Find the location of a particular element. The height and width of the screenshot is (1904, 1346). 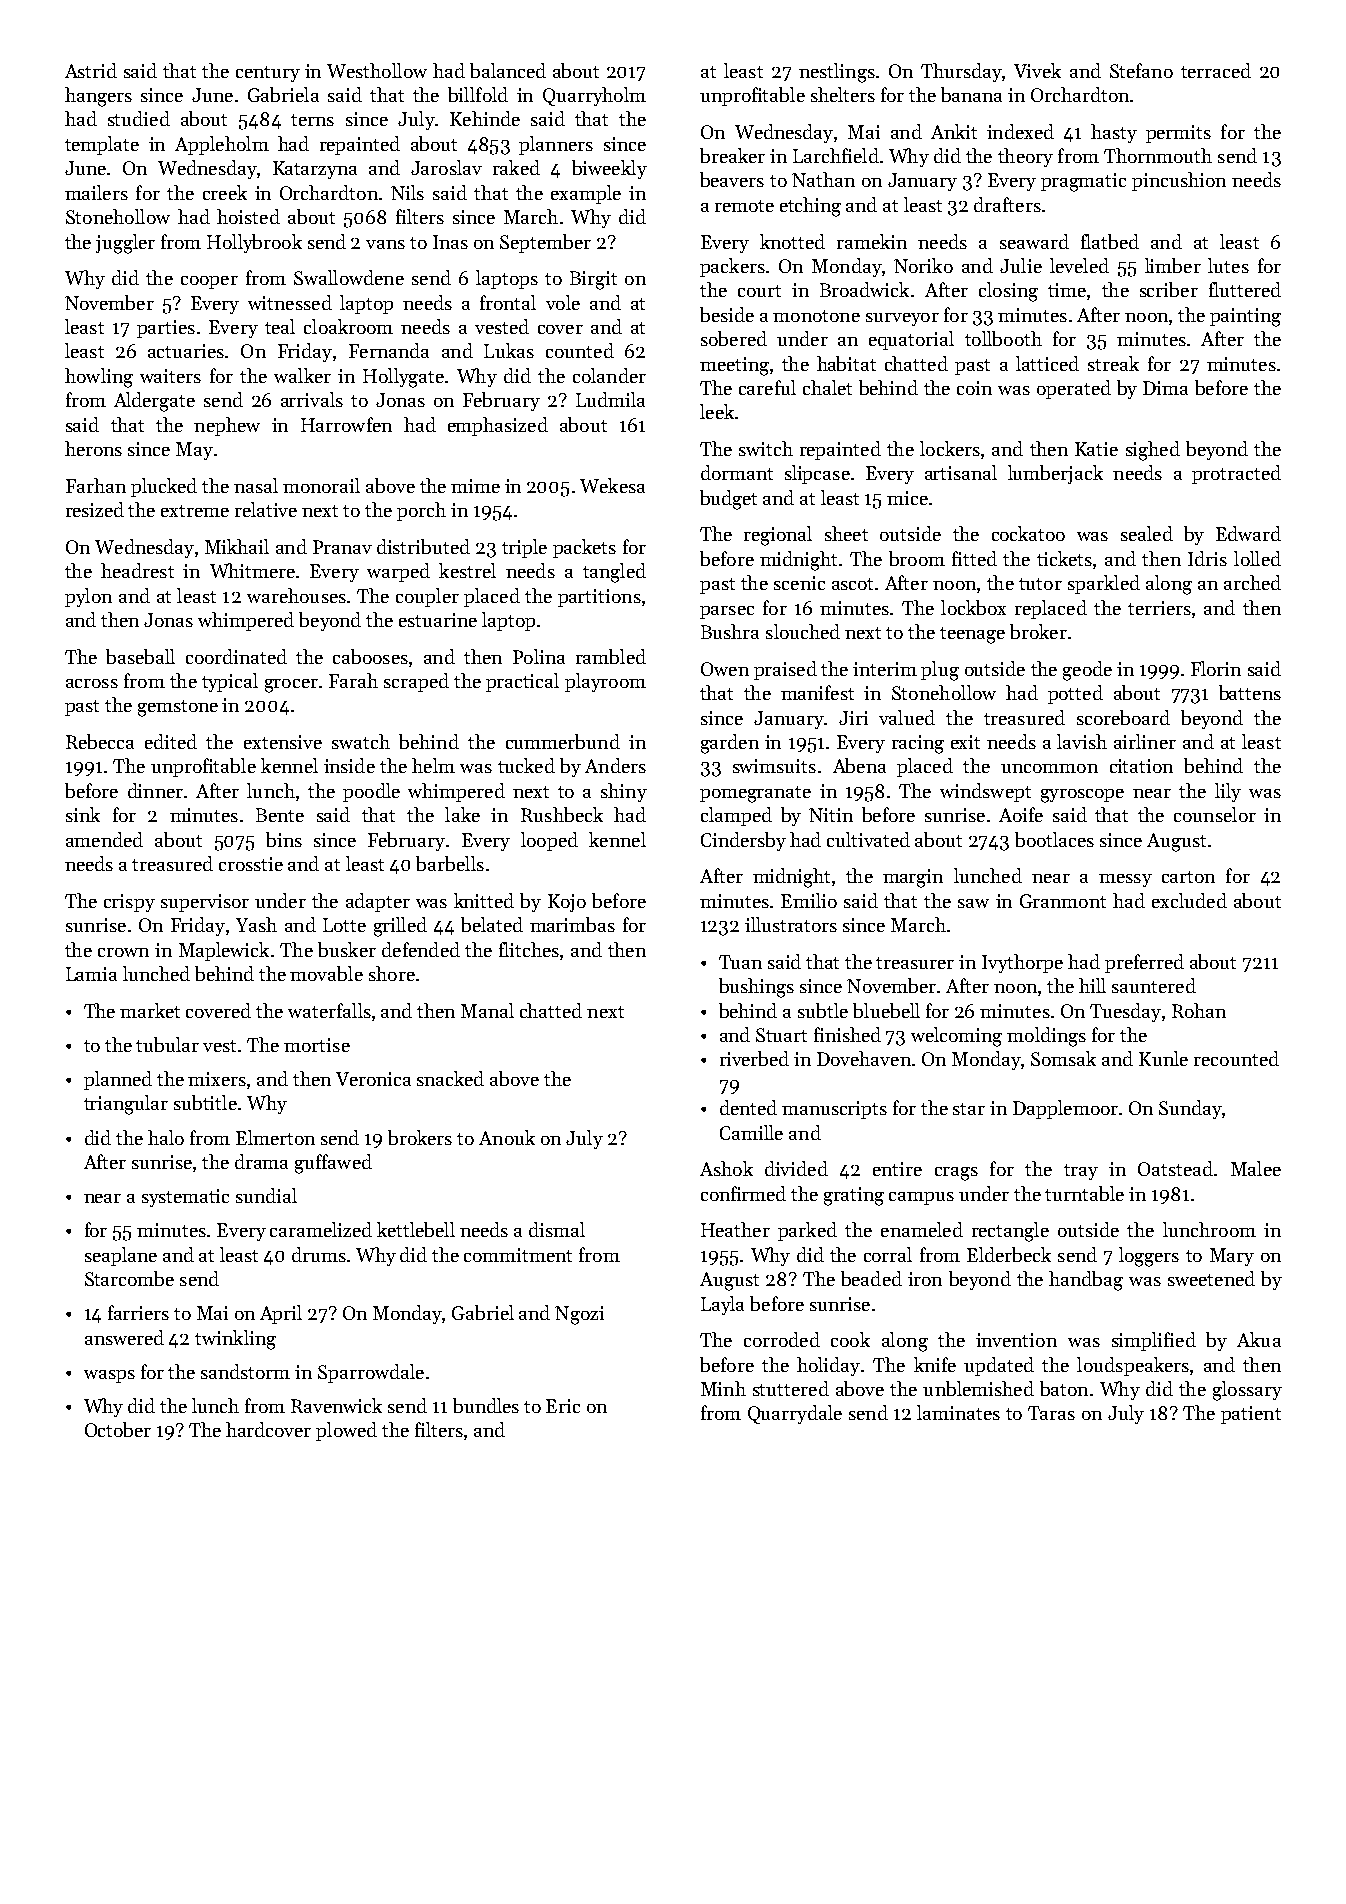

crispy is located at coordinates (129, 903).
